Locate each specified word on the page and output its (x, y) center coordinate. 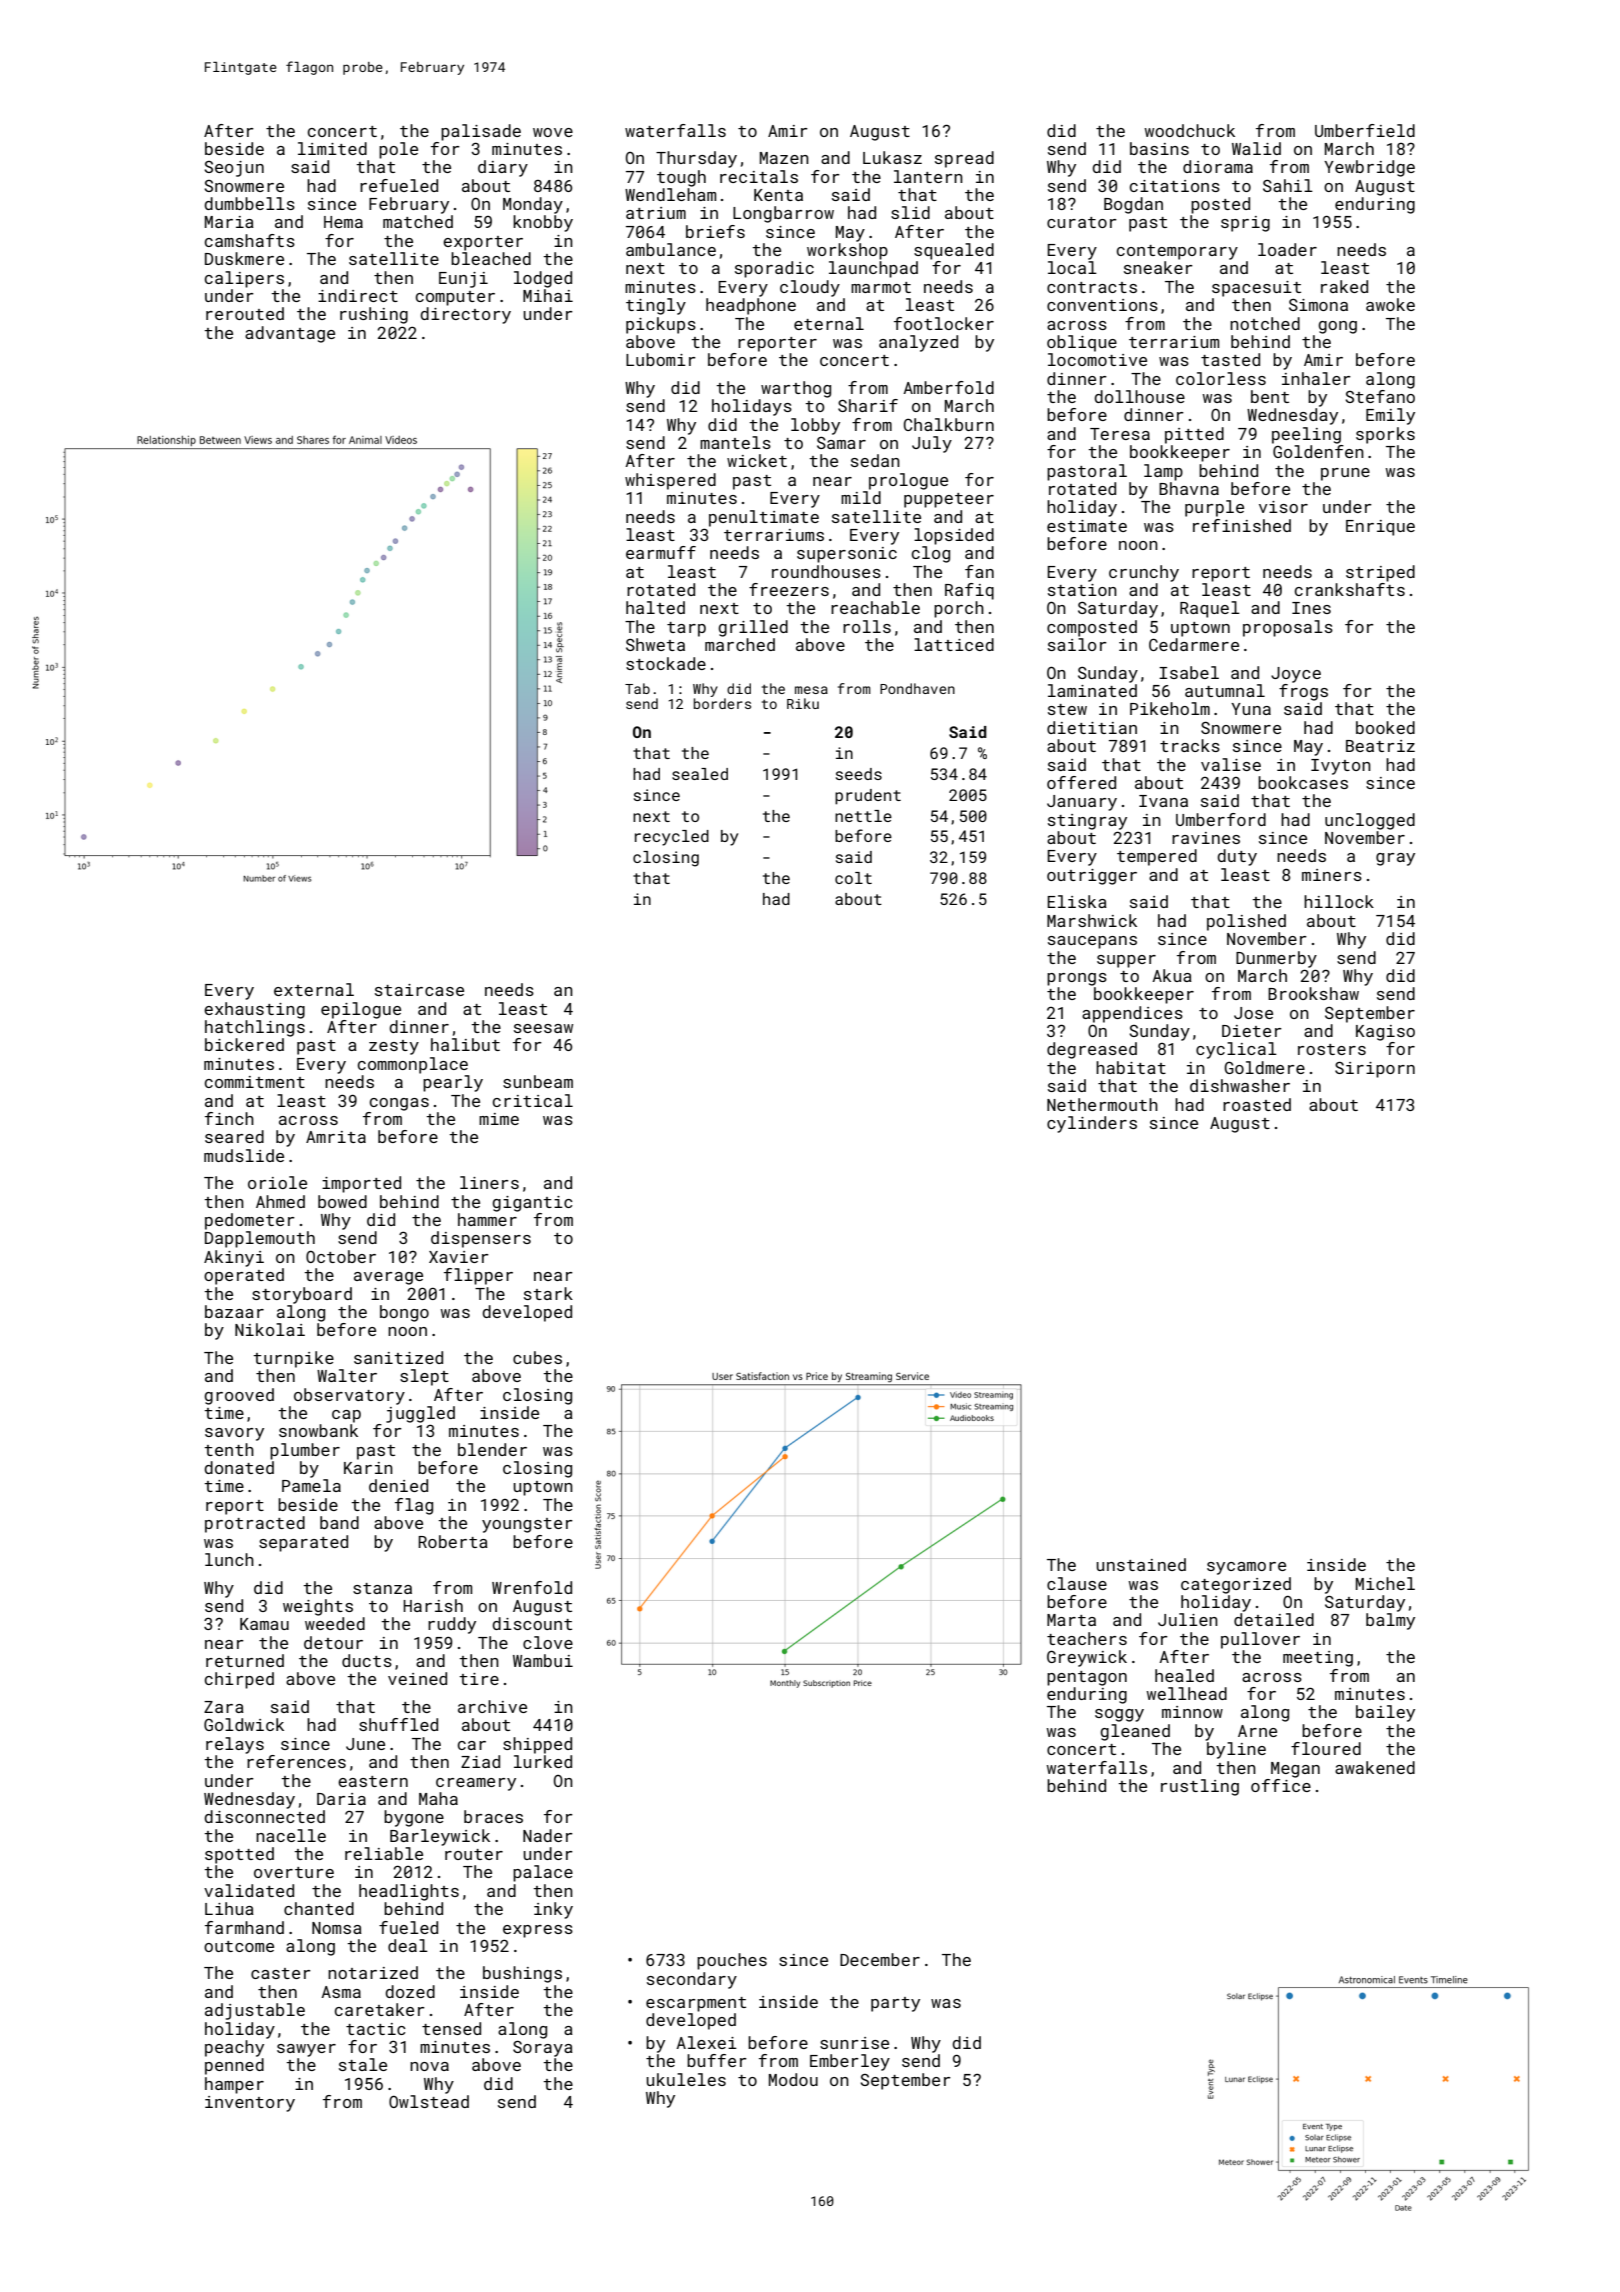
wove (553, 132)
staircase (419, 990)
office (1281, 1785)
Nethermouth (1102, 1104)
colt (853, 878)
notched (1265, 323)
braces (493, 1816)
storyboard (302, 1295)
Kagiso (1385, 1033)
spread (964, 159)
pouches (732, 1961)
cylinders (1092, 1124)
